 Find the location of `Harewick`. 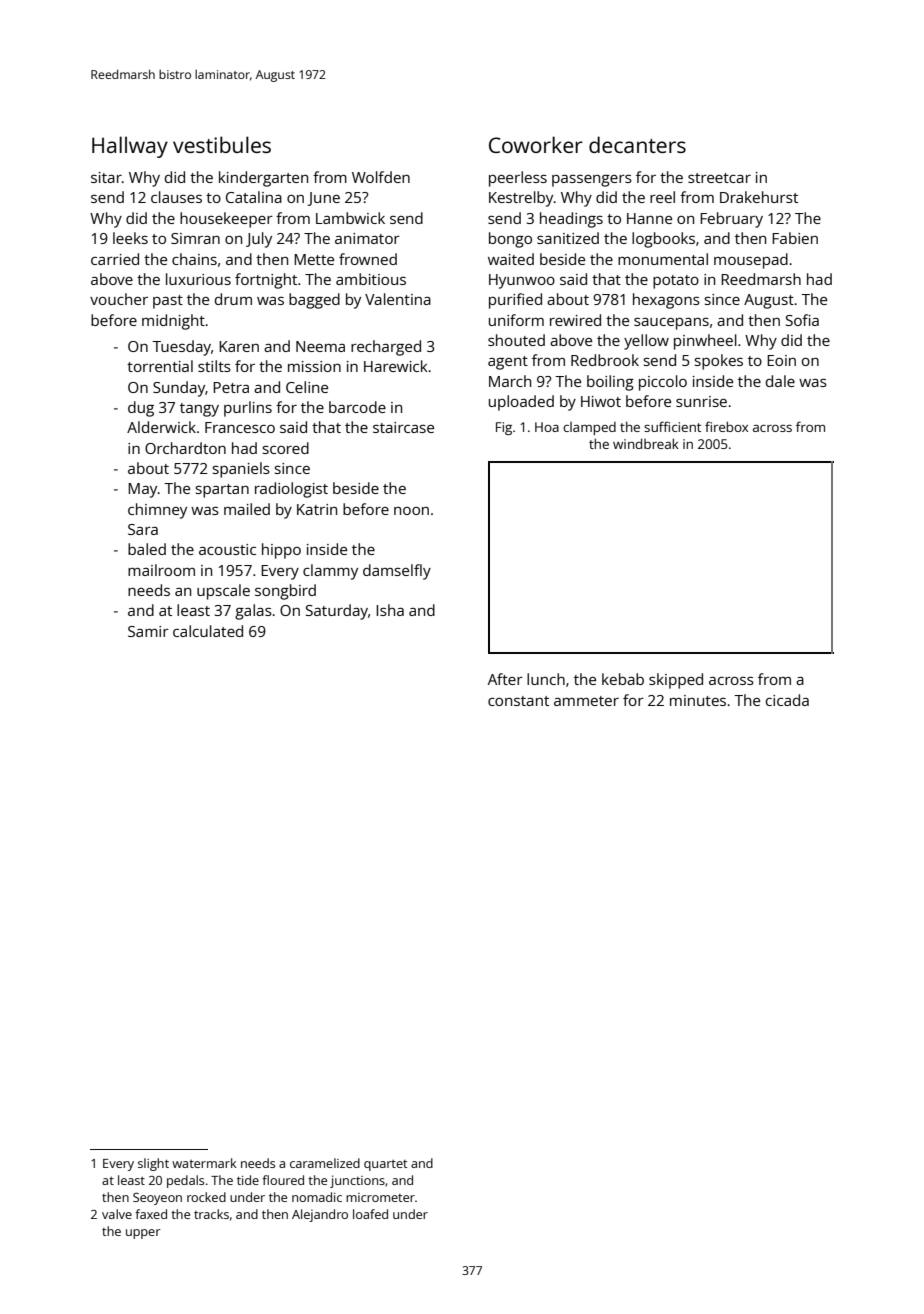

Harewick is located at coordinates (396, 366).
